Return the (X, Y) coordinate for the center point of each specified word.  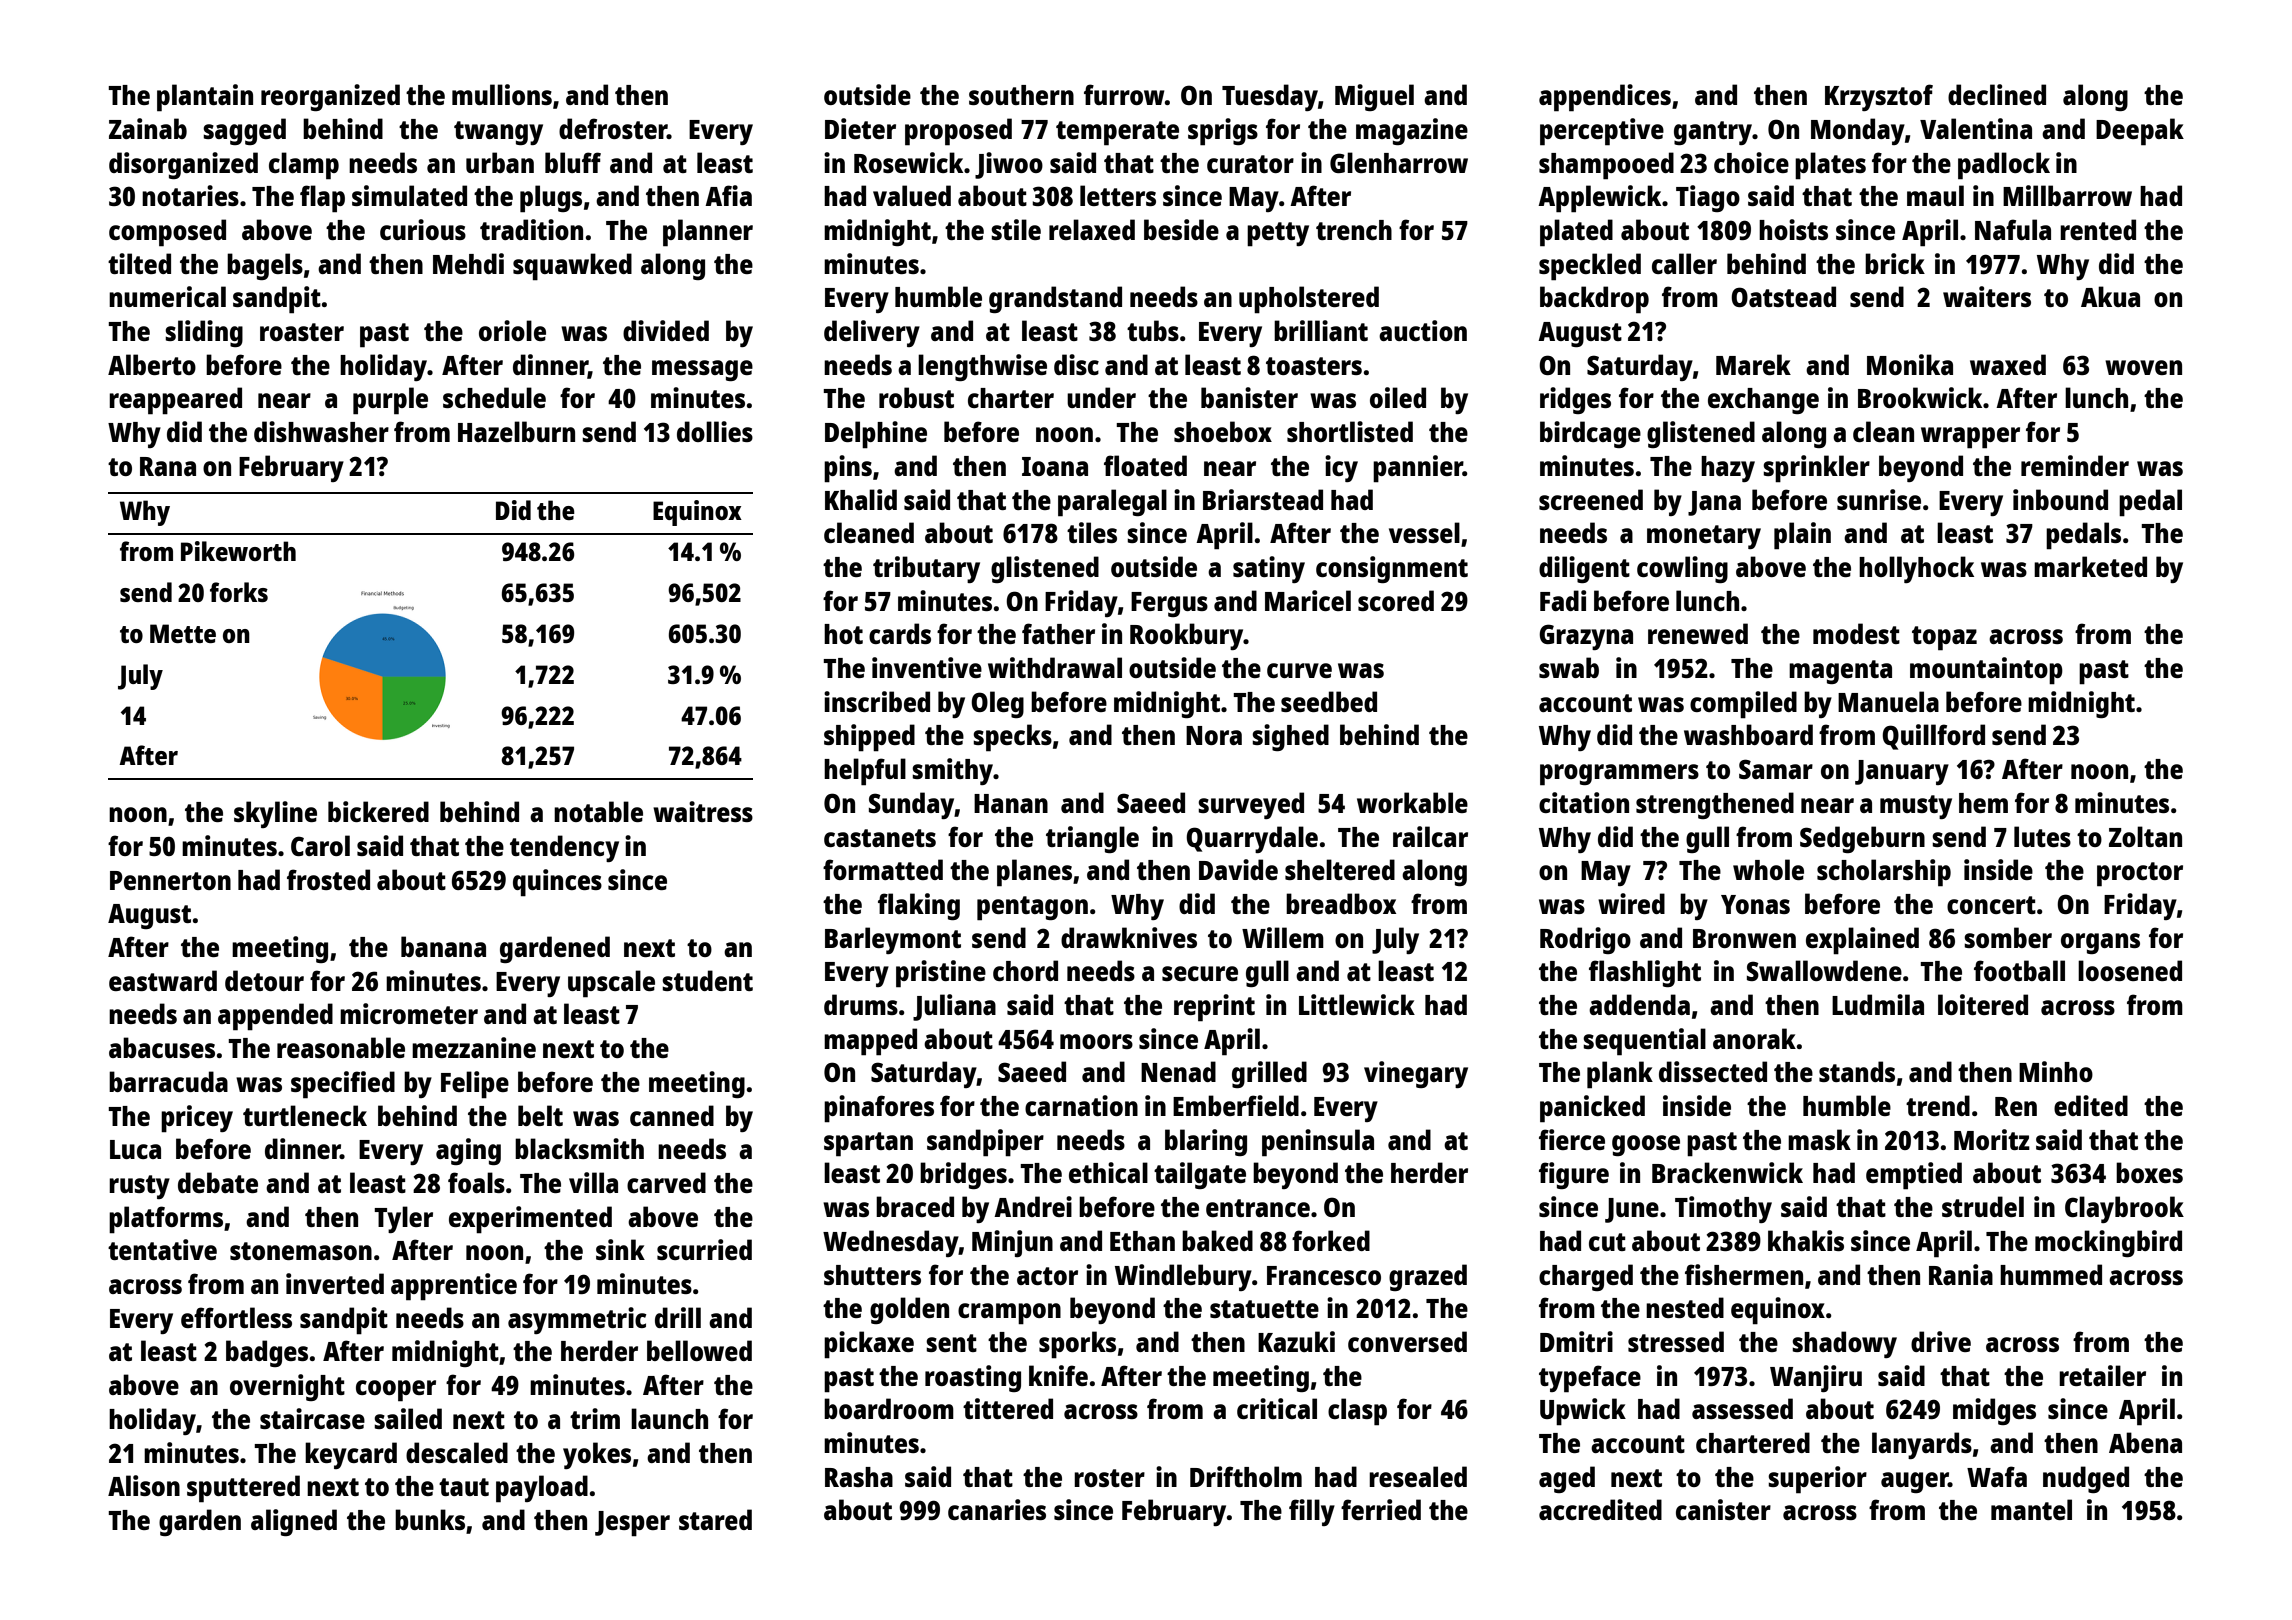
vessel (1424, 532)
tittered (1008, 1408)
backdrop (1594, 300)
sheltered (1340, 869)
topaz (1944, 638)
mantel (2031, 1509)
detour (264, 980)
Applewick (1599, 199)
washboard (1748, 734)
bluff (573, 162)
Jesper (632, 1524)
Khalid (861, 499)
